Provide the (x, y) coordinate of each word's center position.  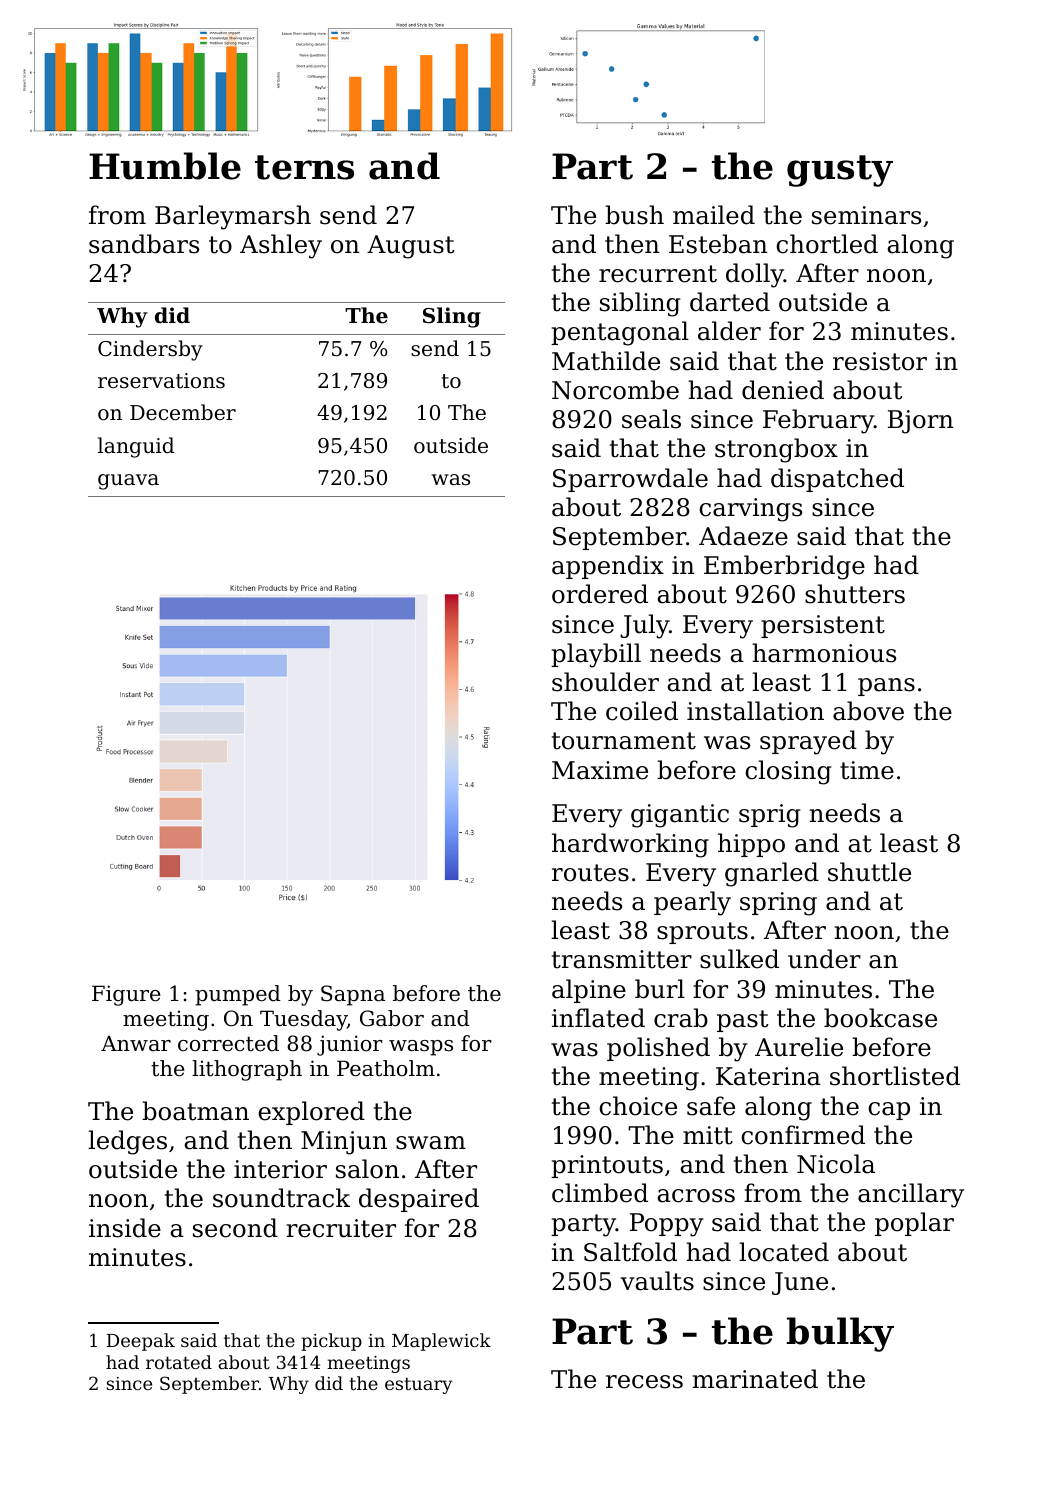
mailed (714, 215)
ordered (600, 594)
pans (886, 687)
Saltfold (630, 1252)
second (235, 1228)
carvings (750, 510)
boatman (195, 1111)
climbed (600, 1193)
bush (634, 215)
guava (128, 482)
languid (136, 447)
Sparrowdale (630, 480)
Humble (165, 166)
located (784, 1252)
